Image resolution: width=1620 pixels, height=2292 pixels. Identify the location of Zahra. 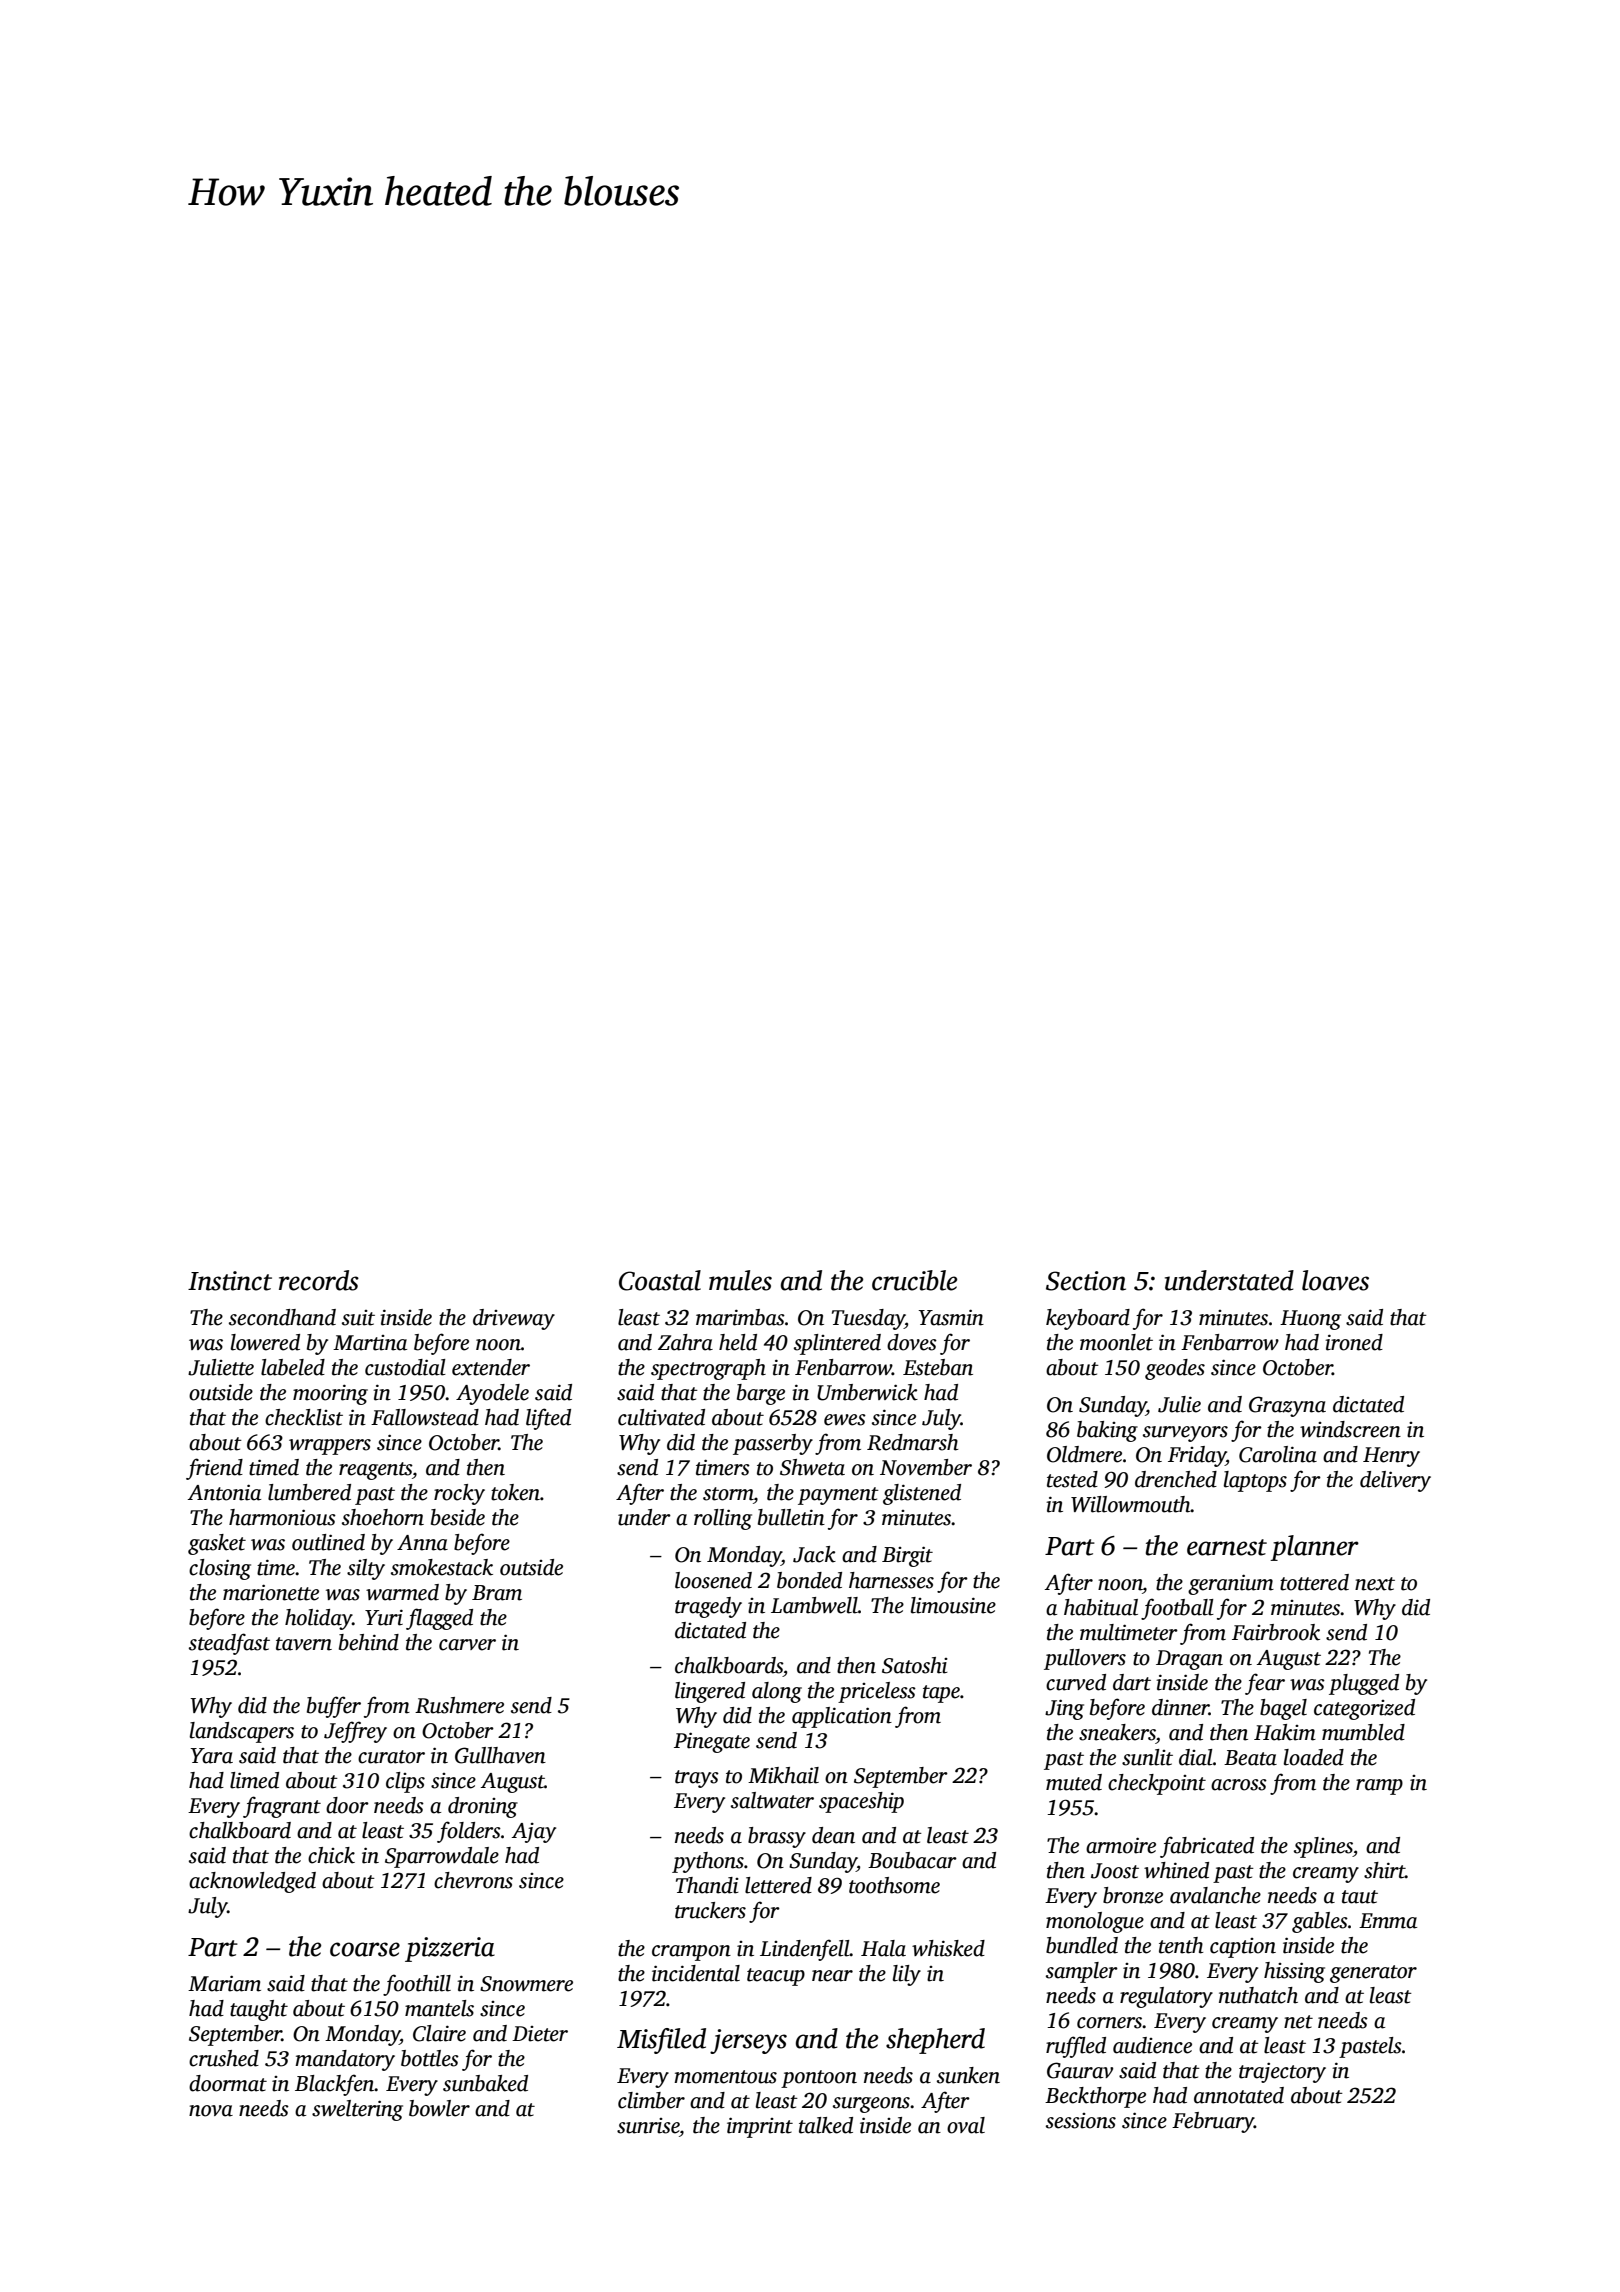
(685, 1342).
